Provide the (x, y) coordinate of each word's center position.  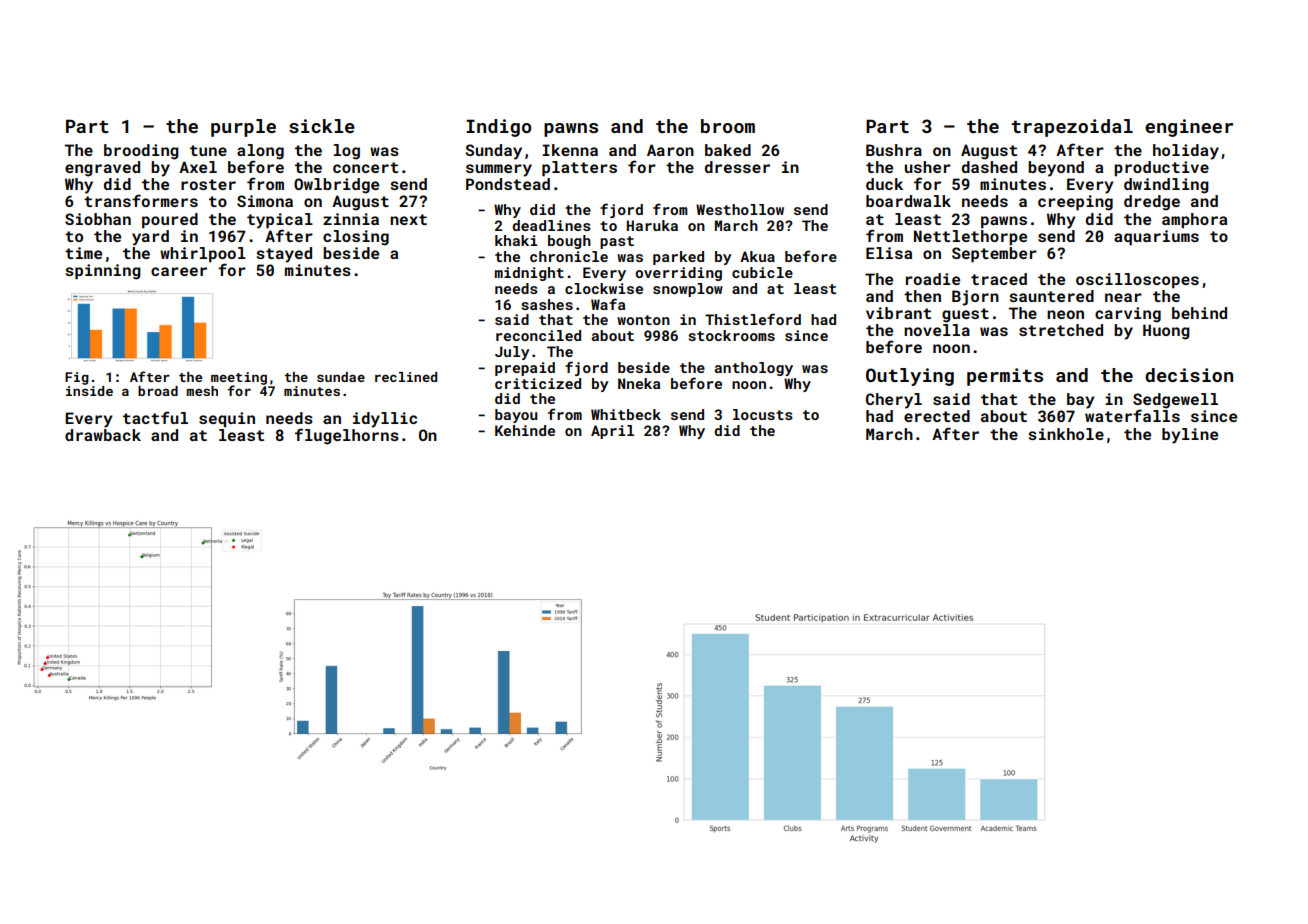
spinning (103, 272)
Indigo (499, 128)
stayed (284, 255)
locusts (763, 414)
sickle (322, 126)
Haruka (652, 225)
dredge (1152, 203)
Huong (1166, 332)
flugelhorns (347, 436)
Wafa (608, 304)
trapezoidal (1072, 128)
